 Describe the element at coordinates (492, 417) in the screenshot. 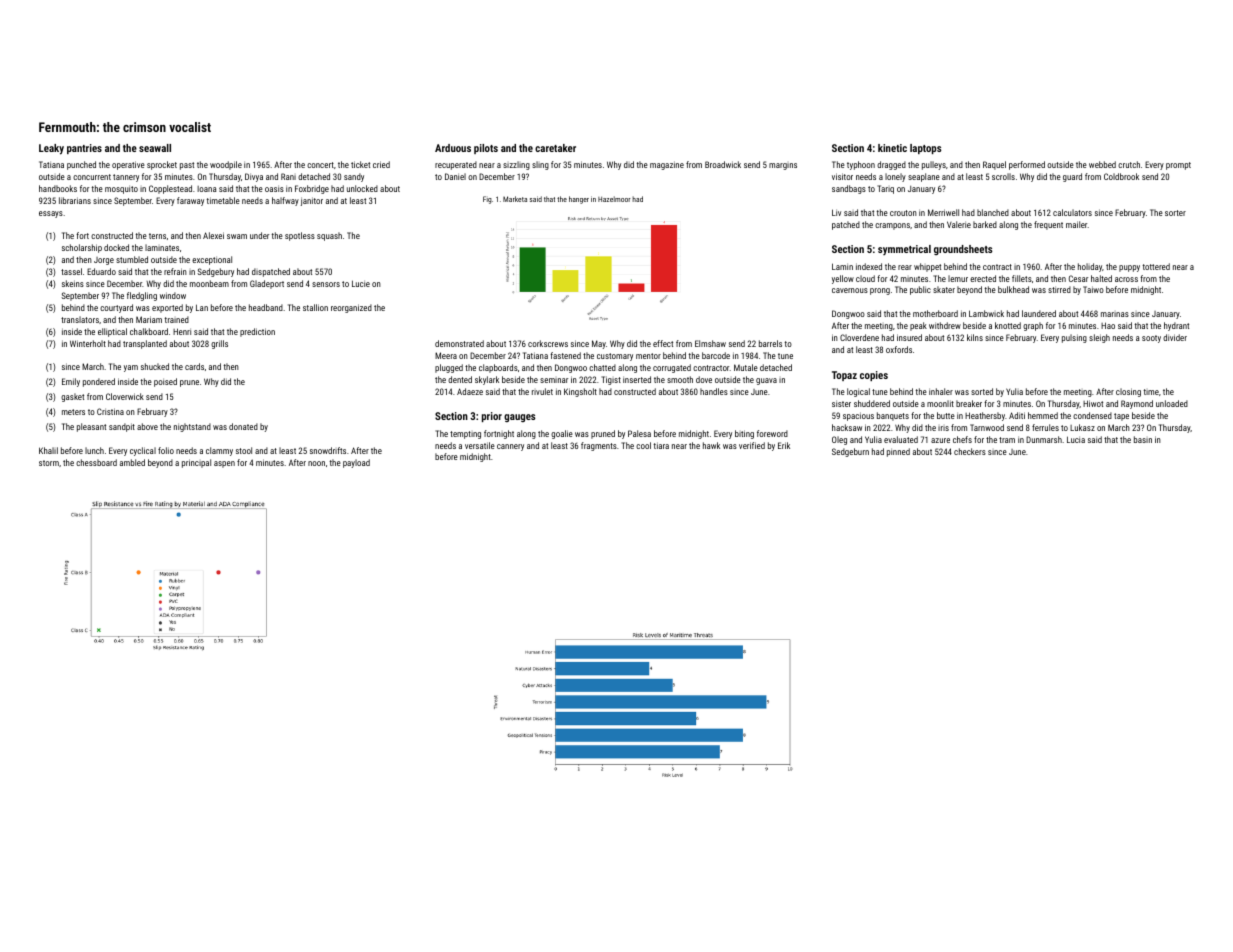

I see `prior` at that location.
